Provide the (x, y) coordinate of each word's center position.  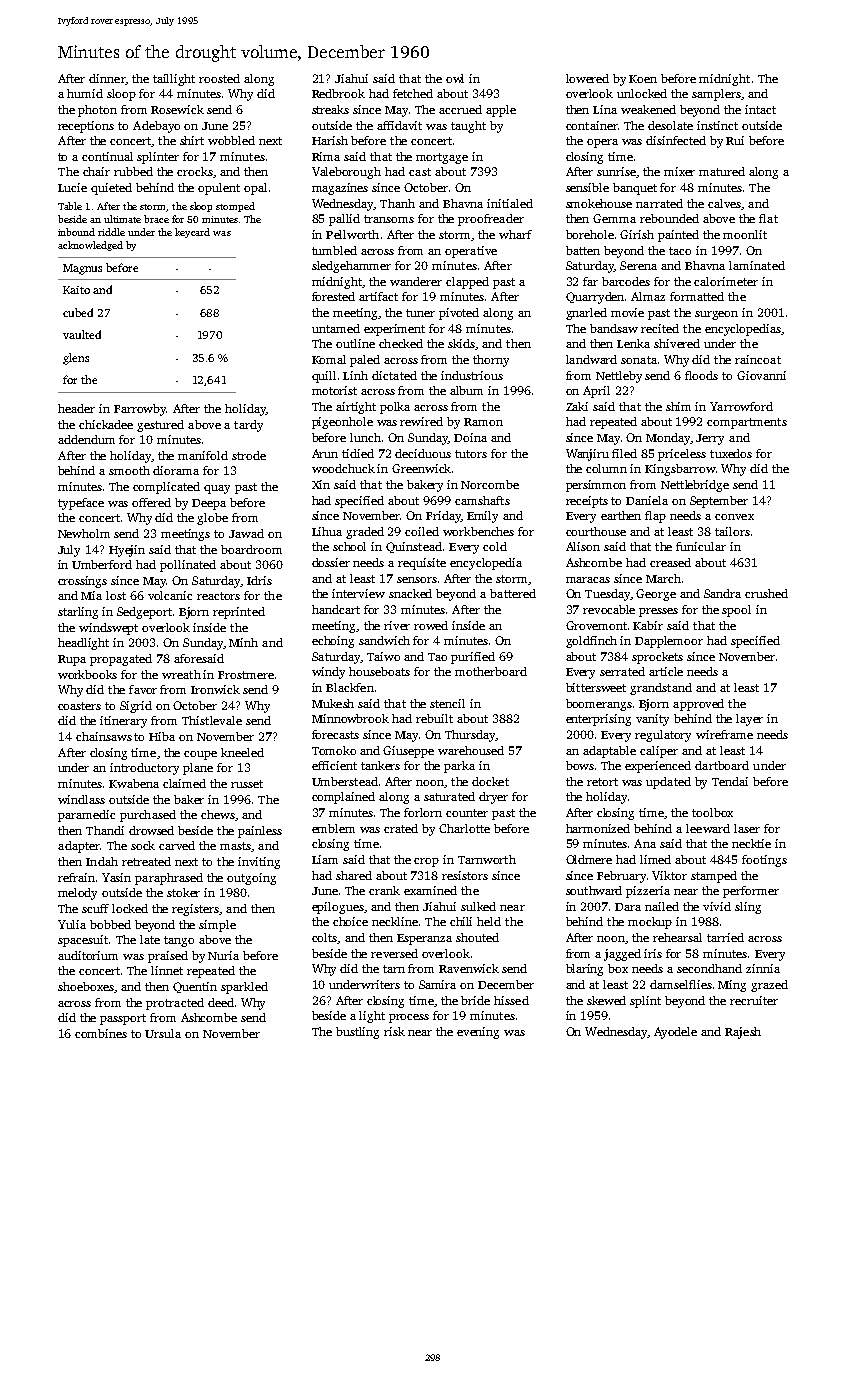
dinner (107, 78)
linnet (167, 970)
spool (736, 611)
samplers (716, 95)
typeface (81, 504)
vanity (652, 720)
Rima (326, 156)
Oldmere (589, 859)
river (397, 625)
